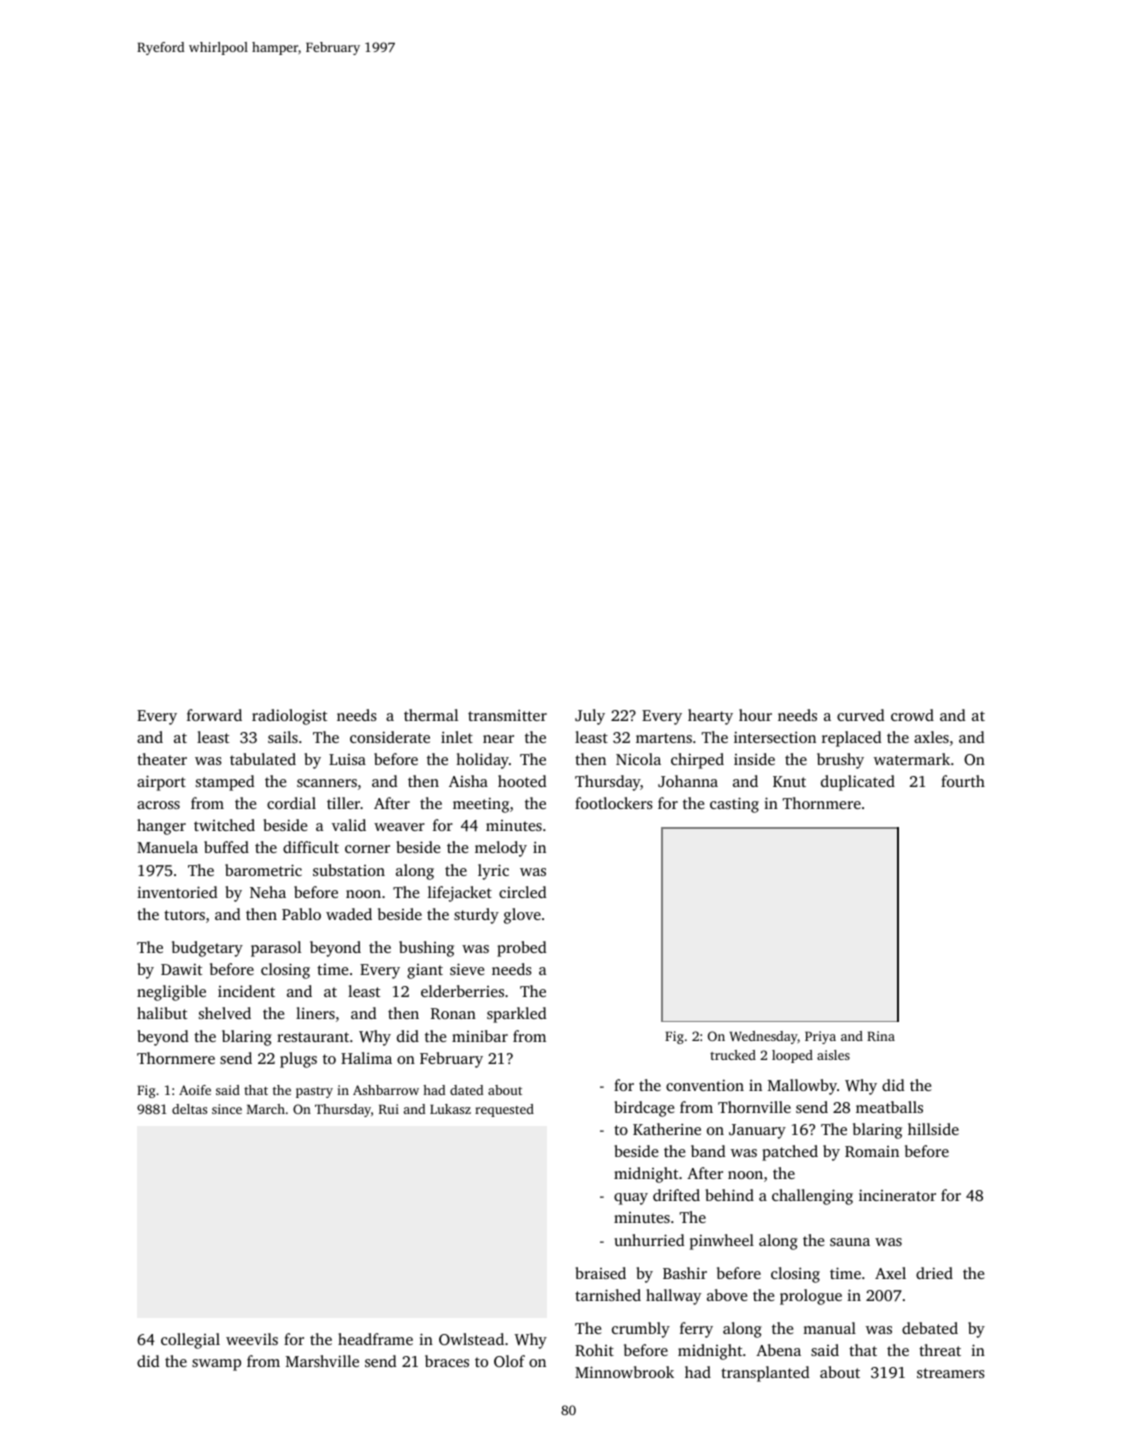  What do you see at coordinates (624, 1372) in the page?
I see `Minnowbrook` at bounding box center [624, 1372].
